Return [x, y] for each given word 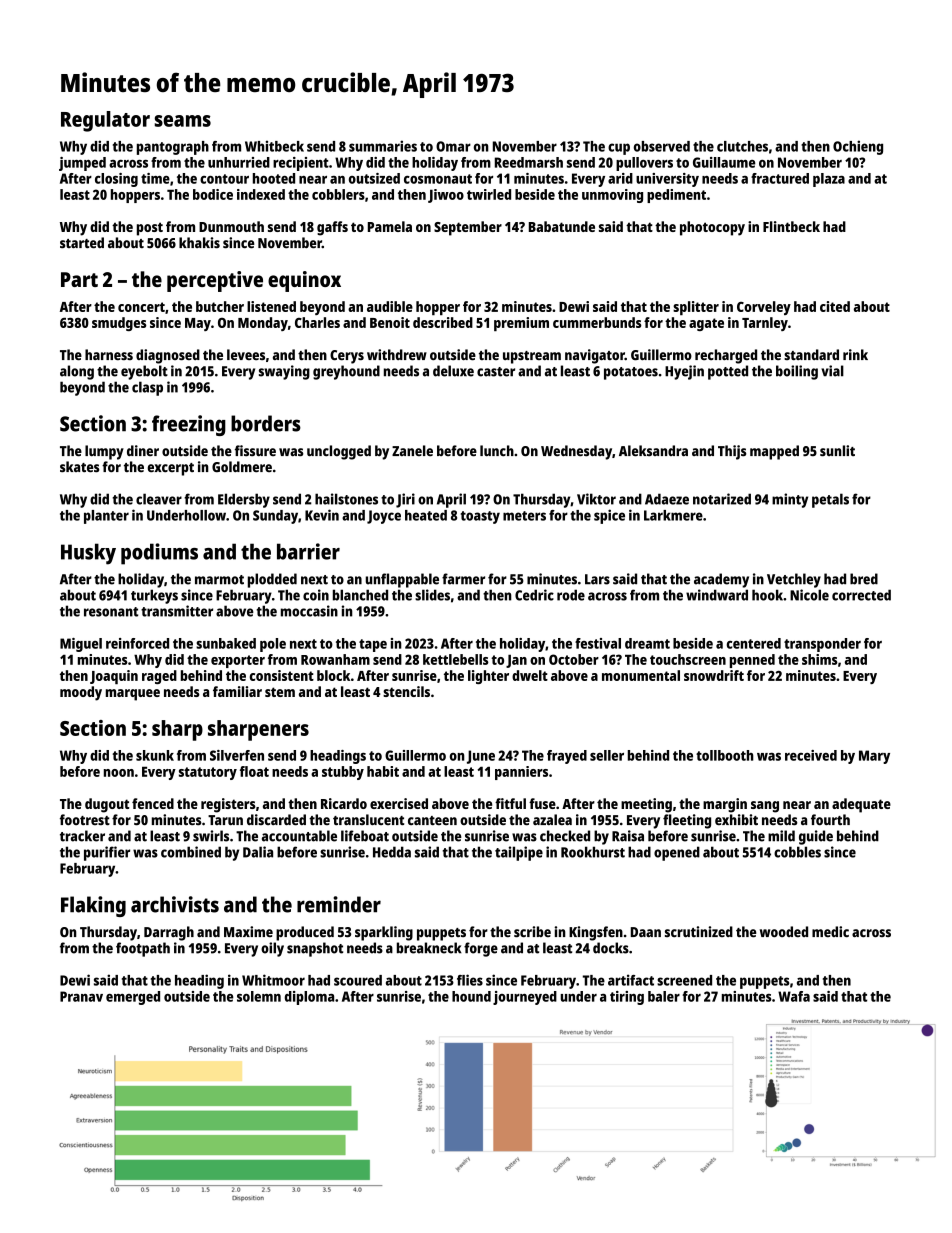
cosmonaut [438, 179]
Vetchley [794, 580]
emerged [133, 998]
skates [79, 467]
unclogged [339, 452]
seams [183, 121]
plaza [829, 180]
